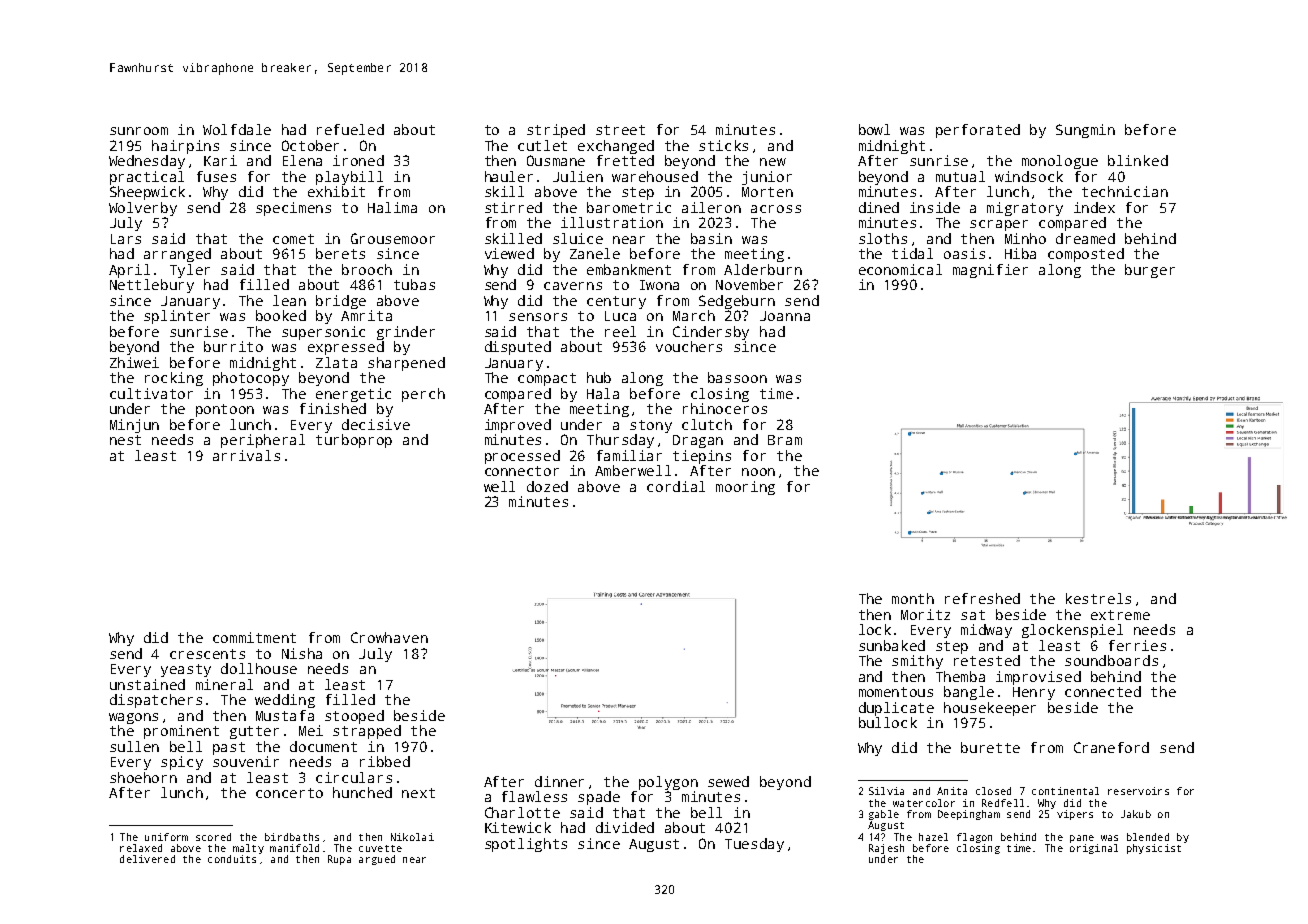  Describe the element at coordinates (620, 130) in the document. I see `street` at that location.
